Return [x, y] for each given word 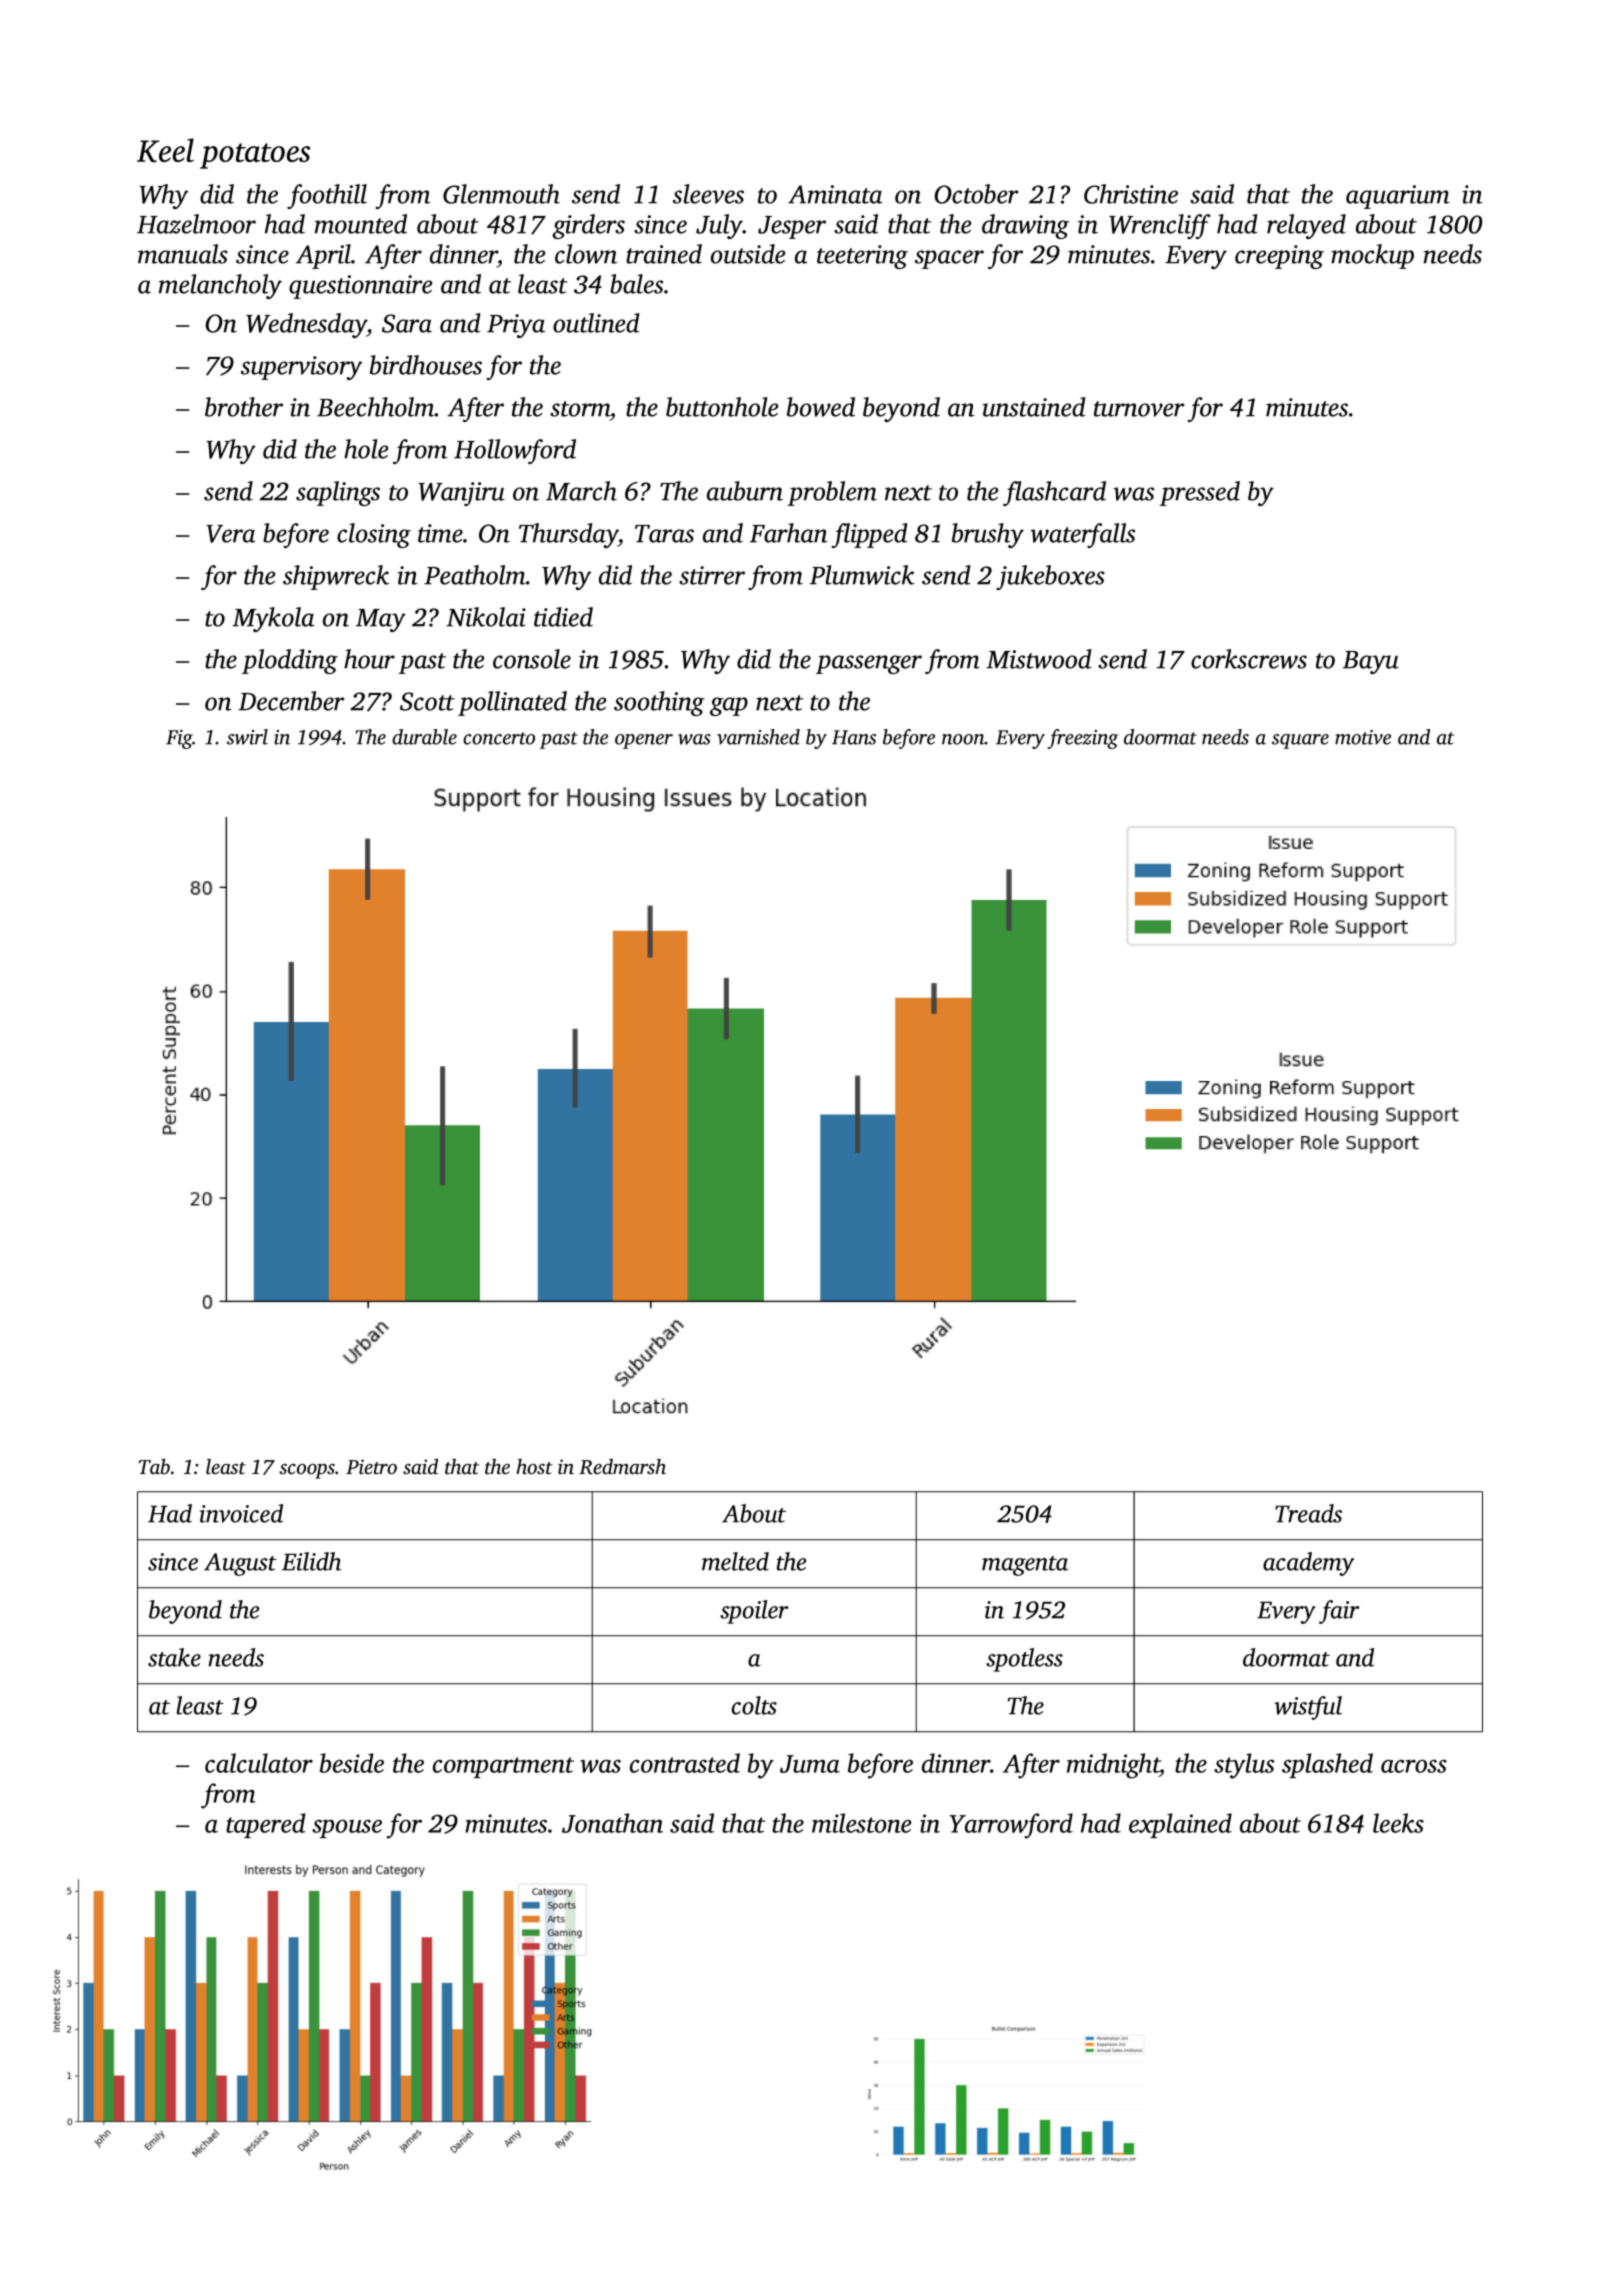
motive [1363, 737]
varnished [758, 737]
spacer [949, 259]
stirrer [712, 575]
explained [1180, 1825]
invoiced [241, 1513]
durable [424, 737]
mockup [1372, 256]
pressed [1200, 493]
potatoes [255, 156]
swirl [247, 737]
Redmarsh [622, 1467]
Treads [1308, 1513]
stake [174, 1657]
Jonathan [612, 1823]
